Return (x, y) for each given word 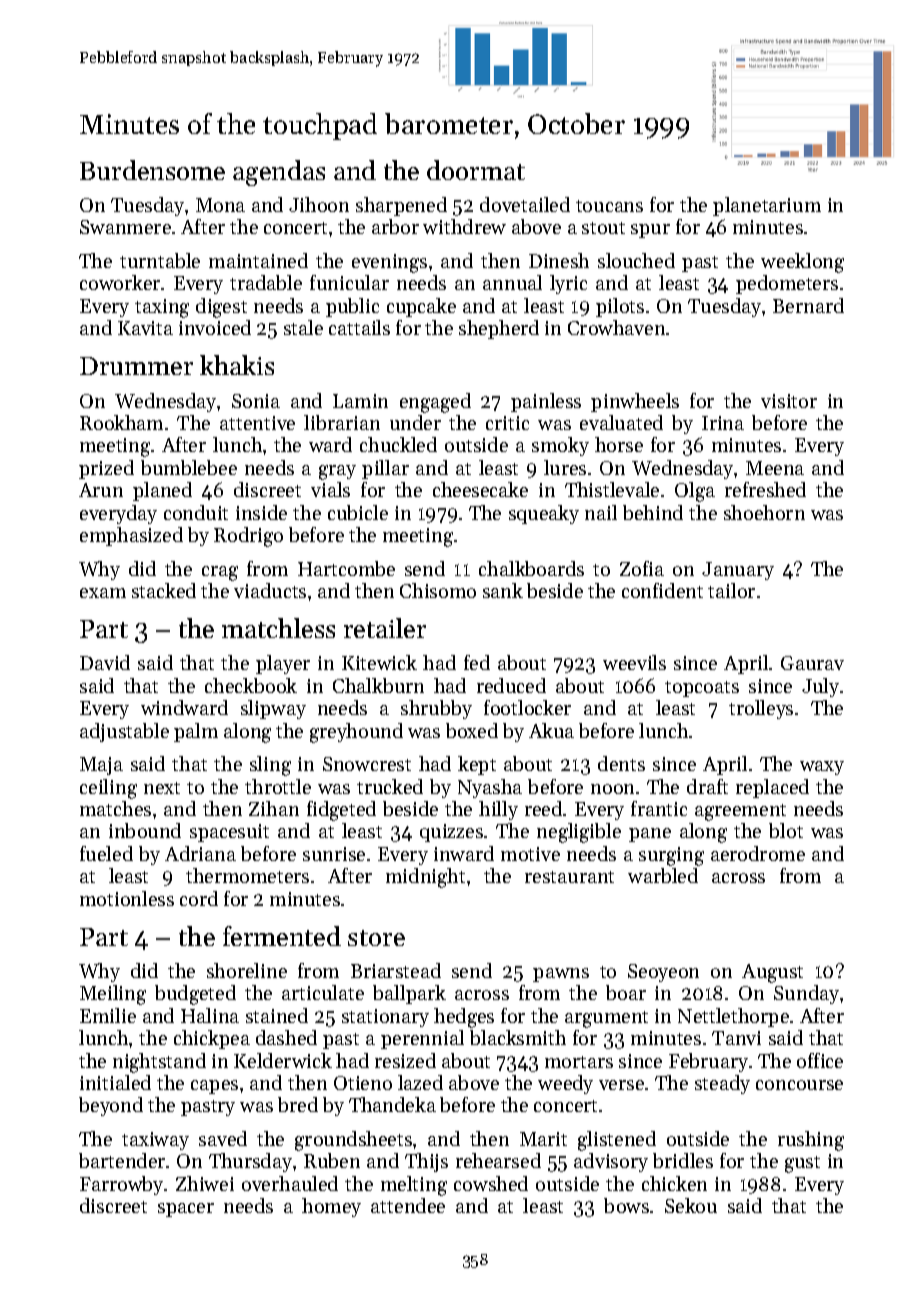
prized (106, 469)
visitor (789, 401)
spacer (186, 1210)
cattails (359, 327)
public (352, 307)
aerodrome (758, 853)
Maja (101, 766)
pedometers (787, 284)
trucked (390, 786)
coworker (120, 282)
